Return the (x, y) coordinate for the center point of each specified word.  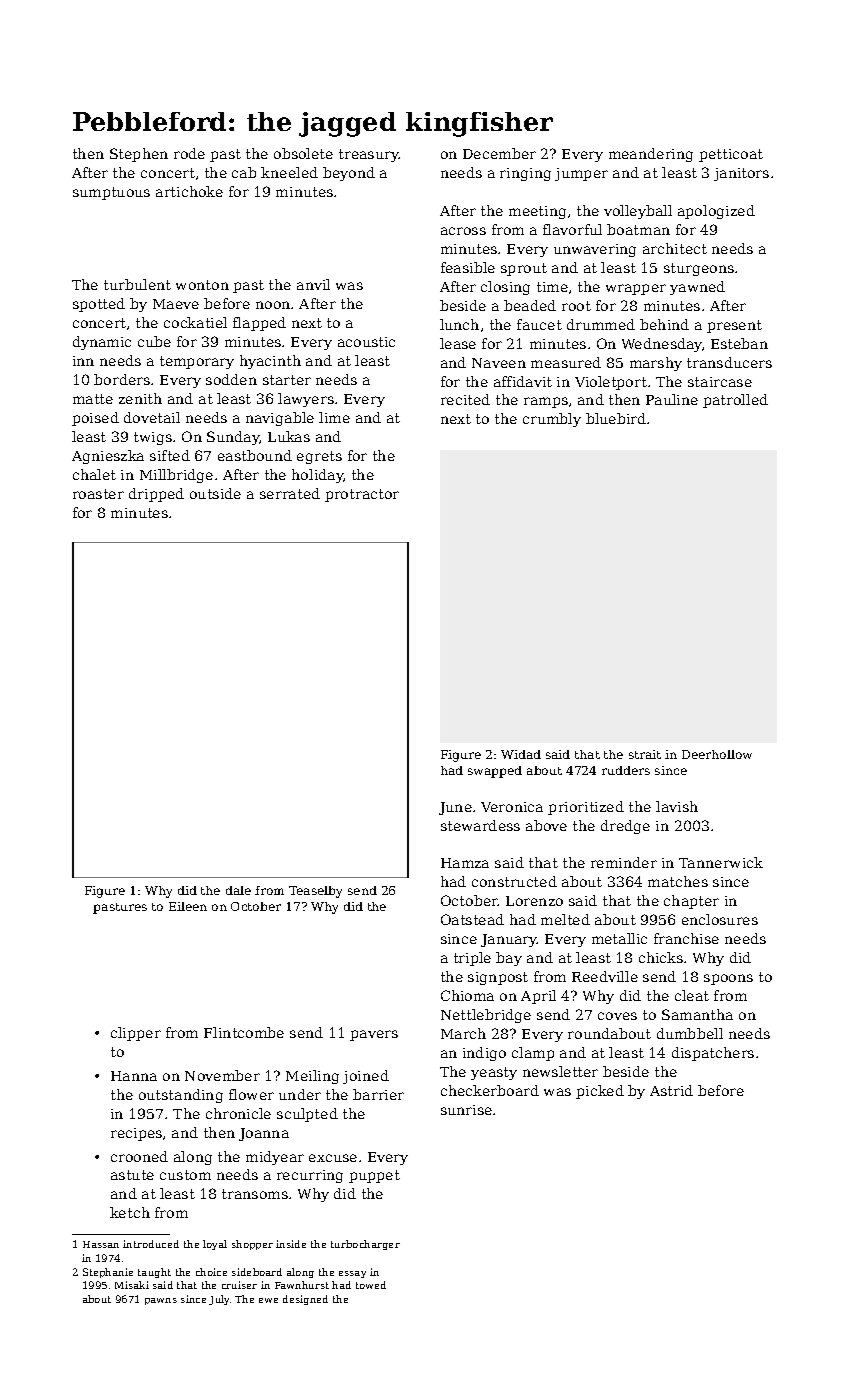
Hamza (465, 863)
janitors (741, 174)
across (463, 231)
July (219, 1300)
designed (305, 1300)
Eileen (188, 906)
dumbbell (690, 1033)
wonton (202, 285)
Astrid (671, 1090)
